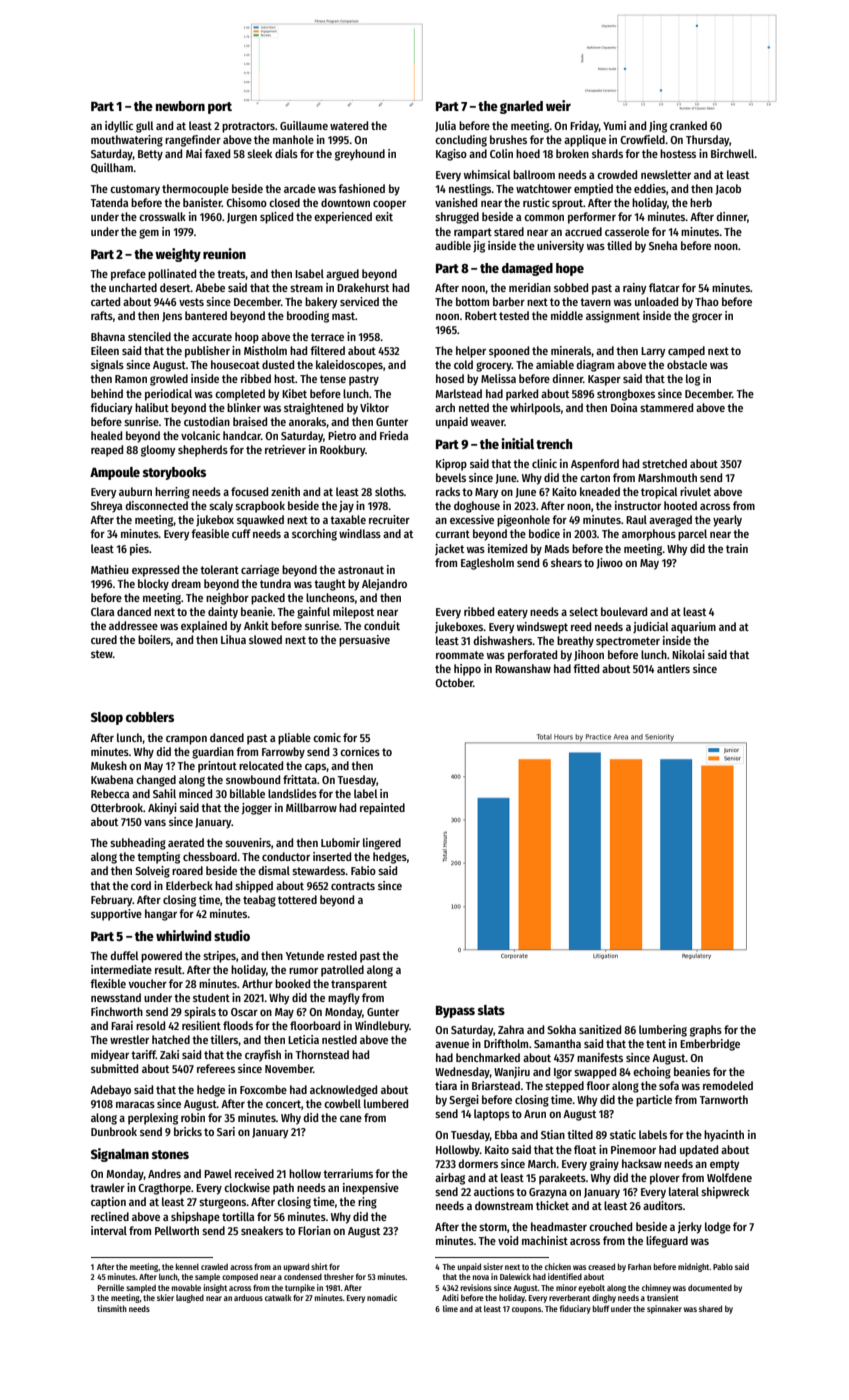  What do you see at coordinates (343, 218) in the page?
I see `experienced` at bounding box center [343, 218].
